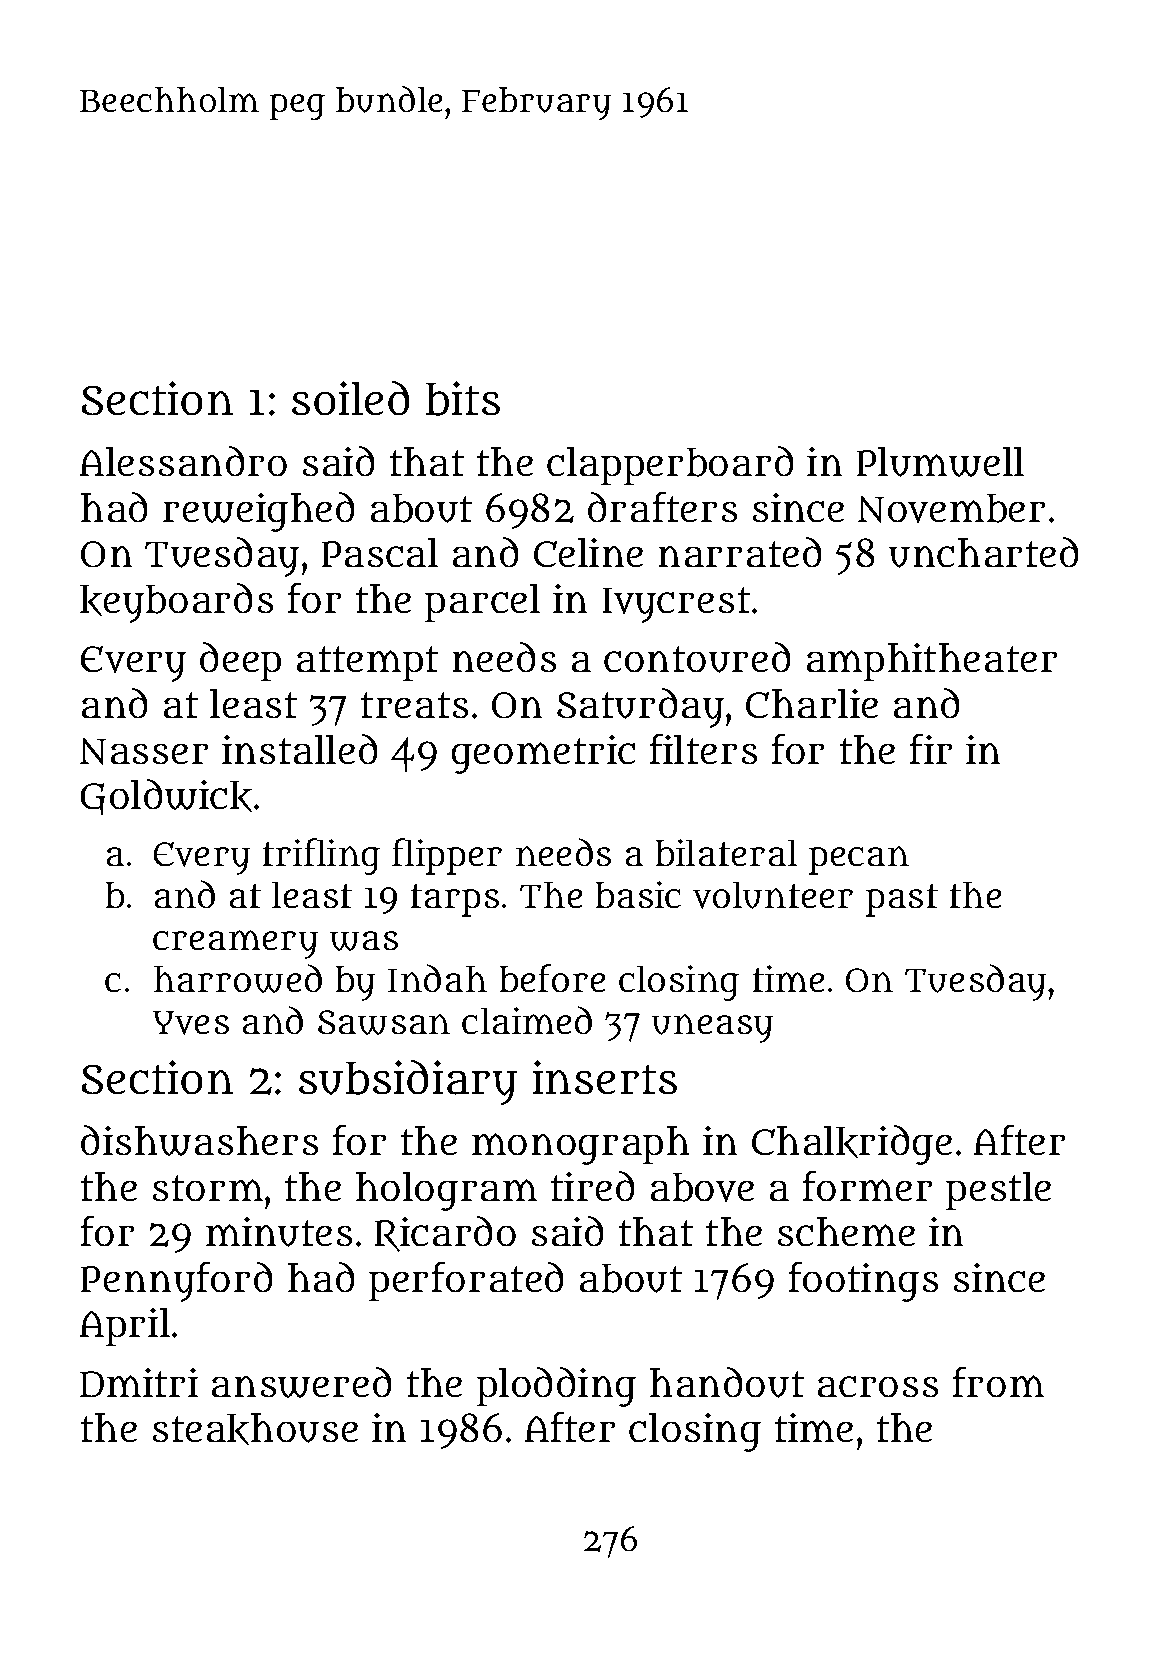 This page has width=1165, height=1654. Describe the element at coordinates (556, 1387) in the page. I see `plodding` at that location.
